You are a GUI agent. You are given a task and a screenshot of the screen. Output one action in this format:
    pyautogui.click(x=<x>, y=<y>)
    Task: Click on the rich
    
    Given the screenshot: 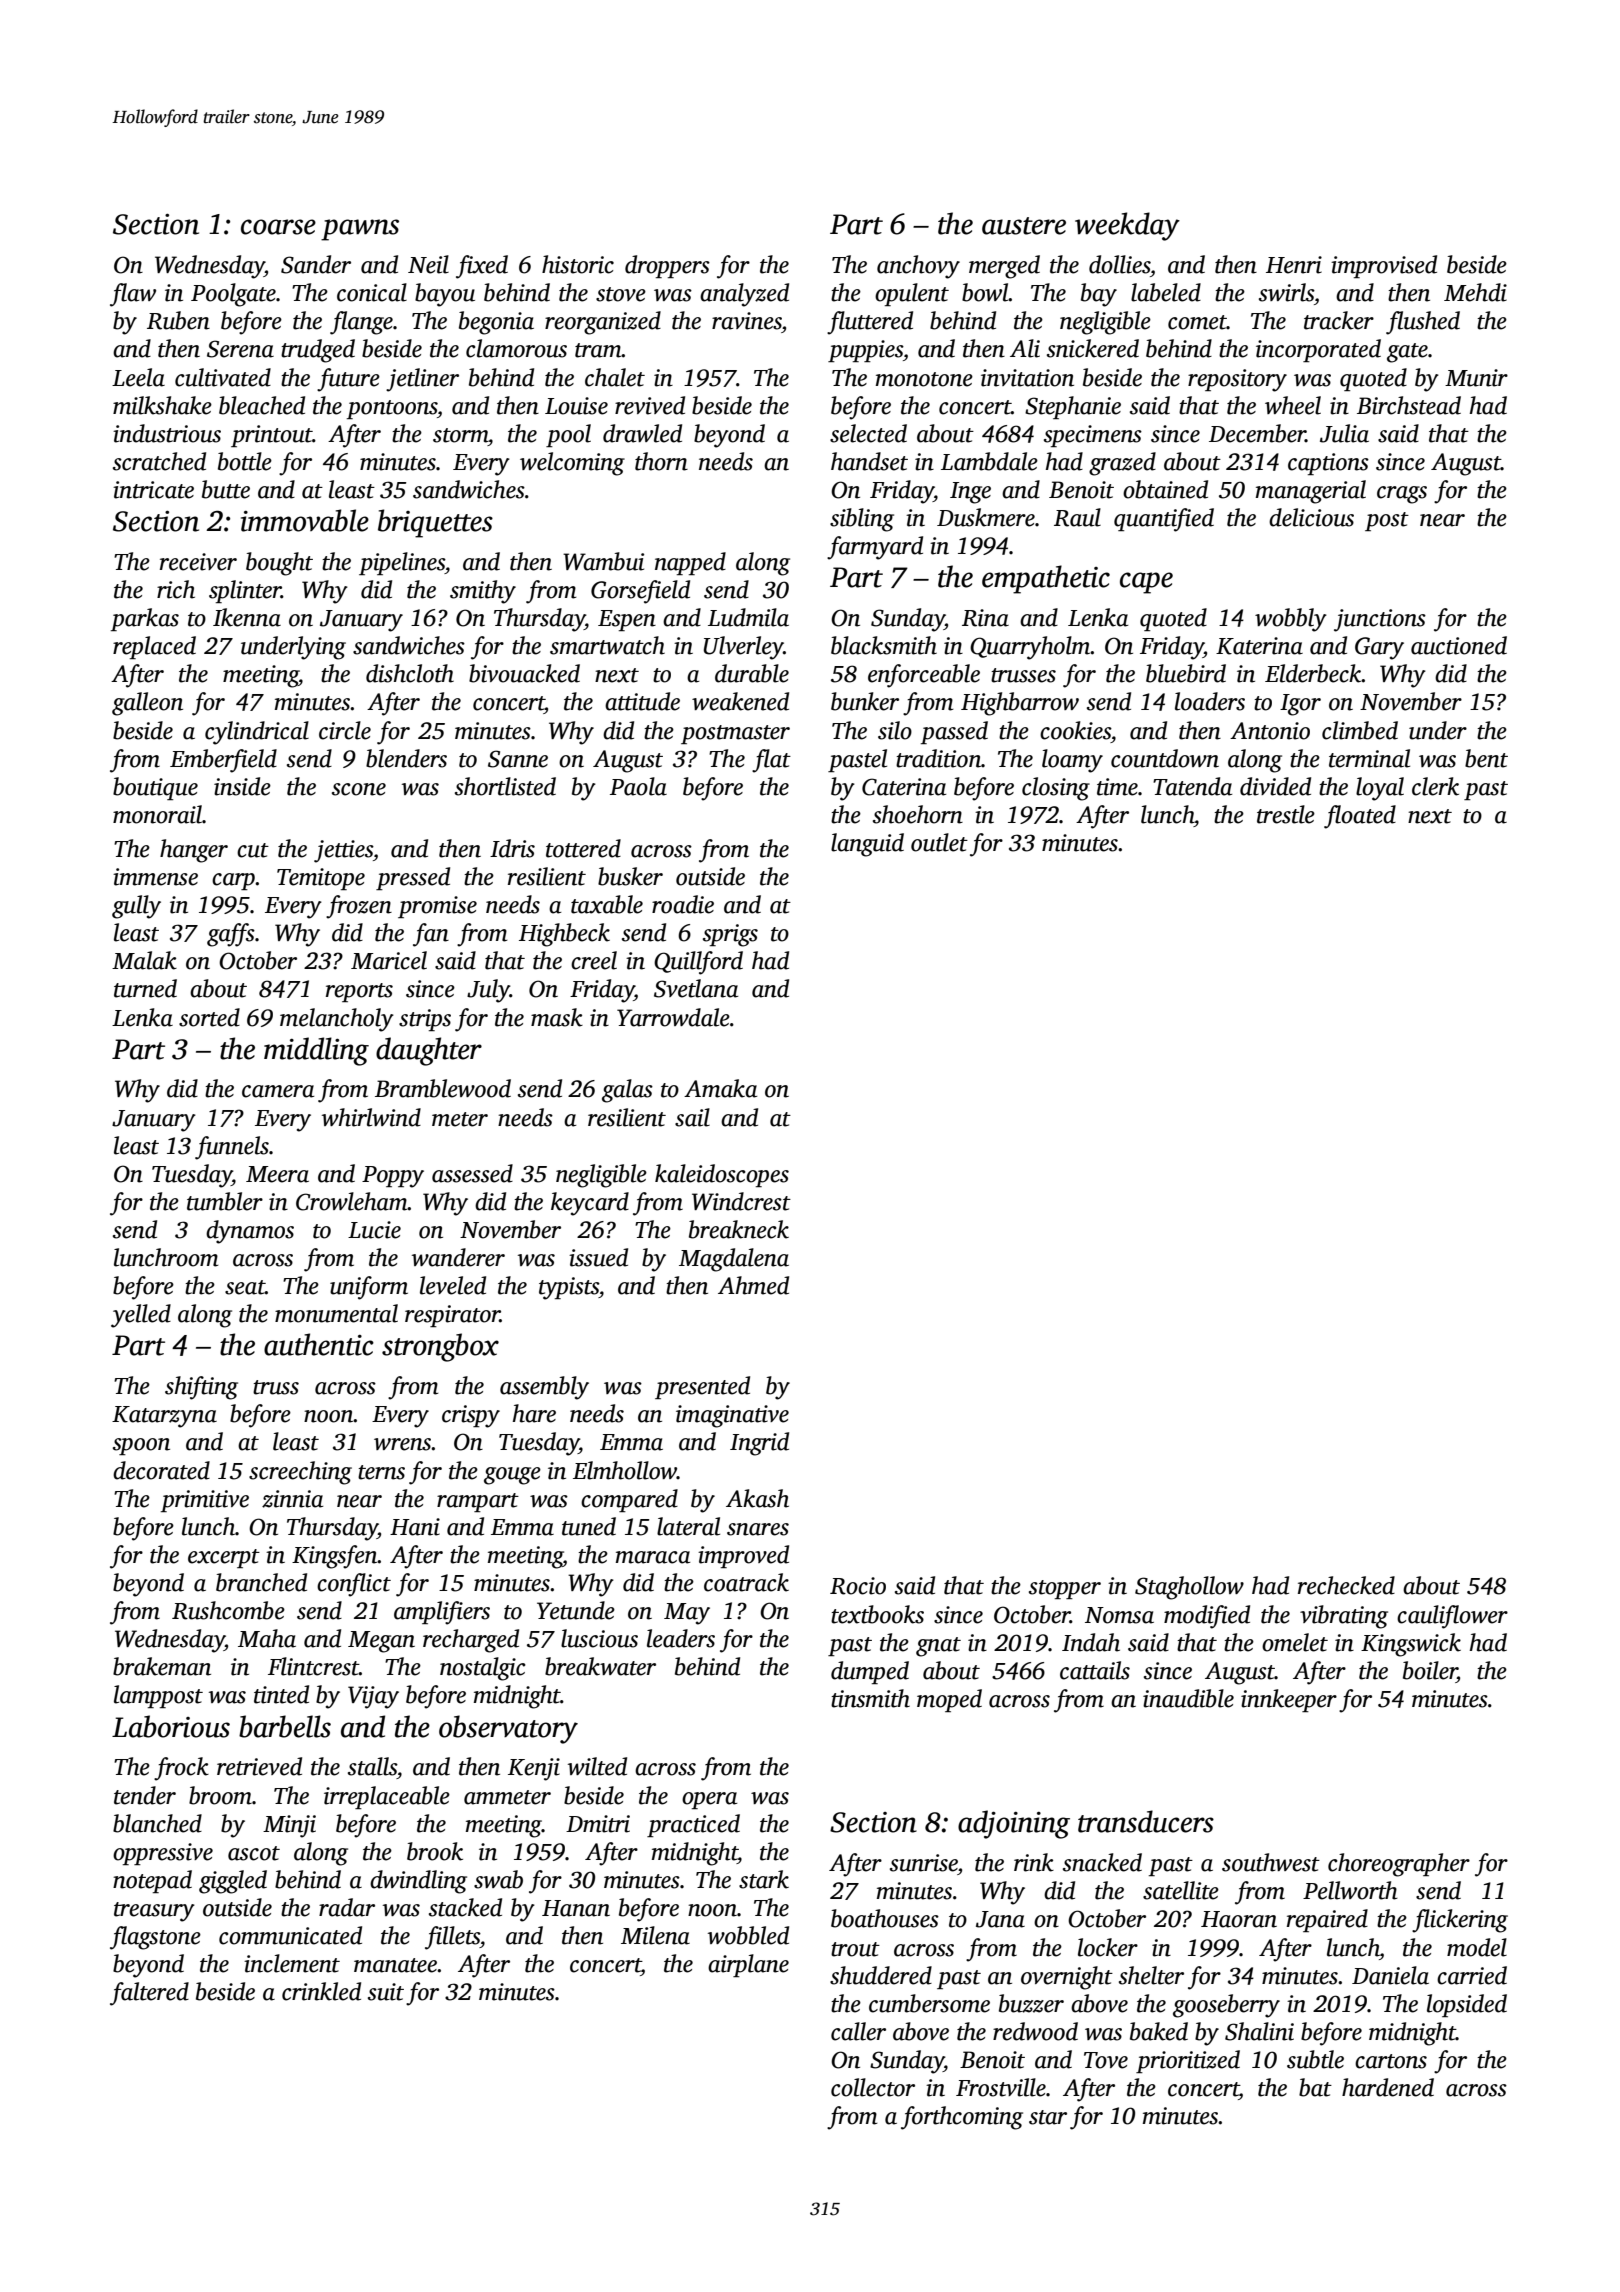 What is the action you would take?
    pyautogui.click(x=176, y=589)
